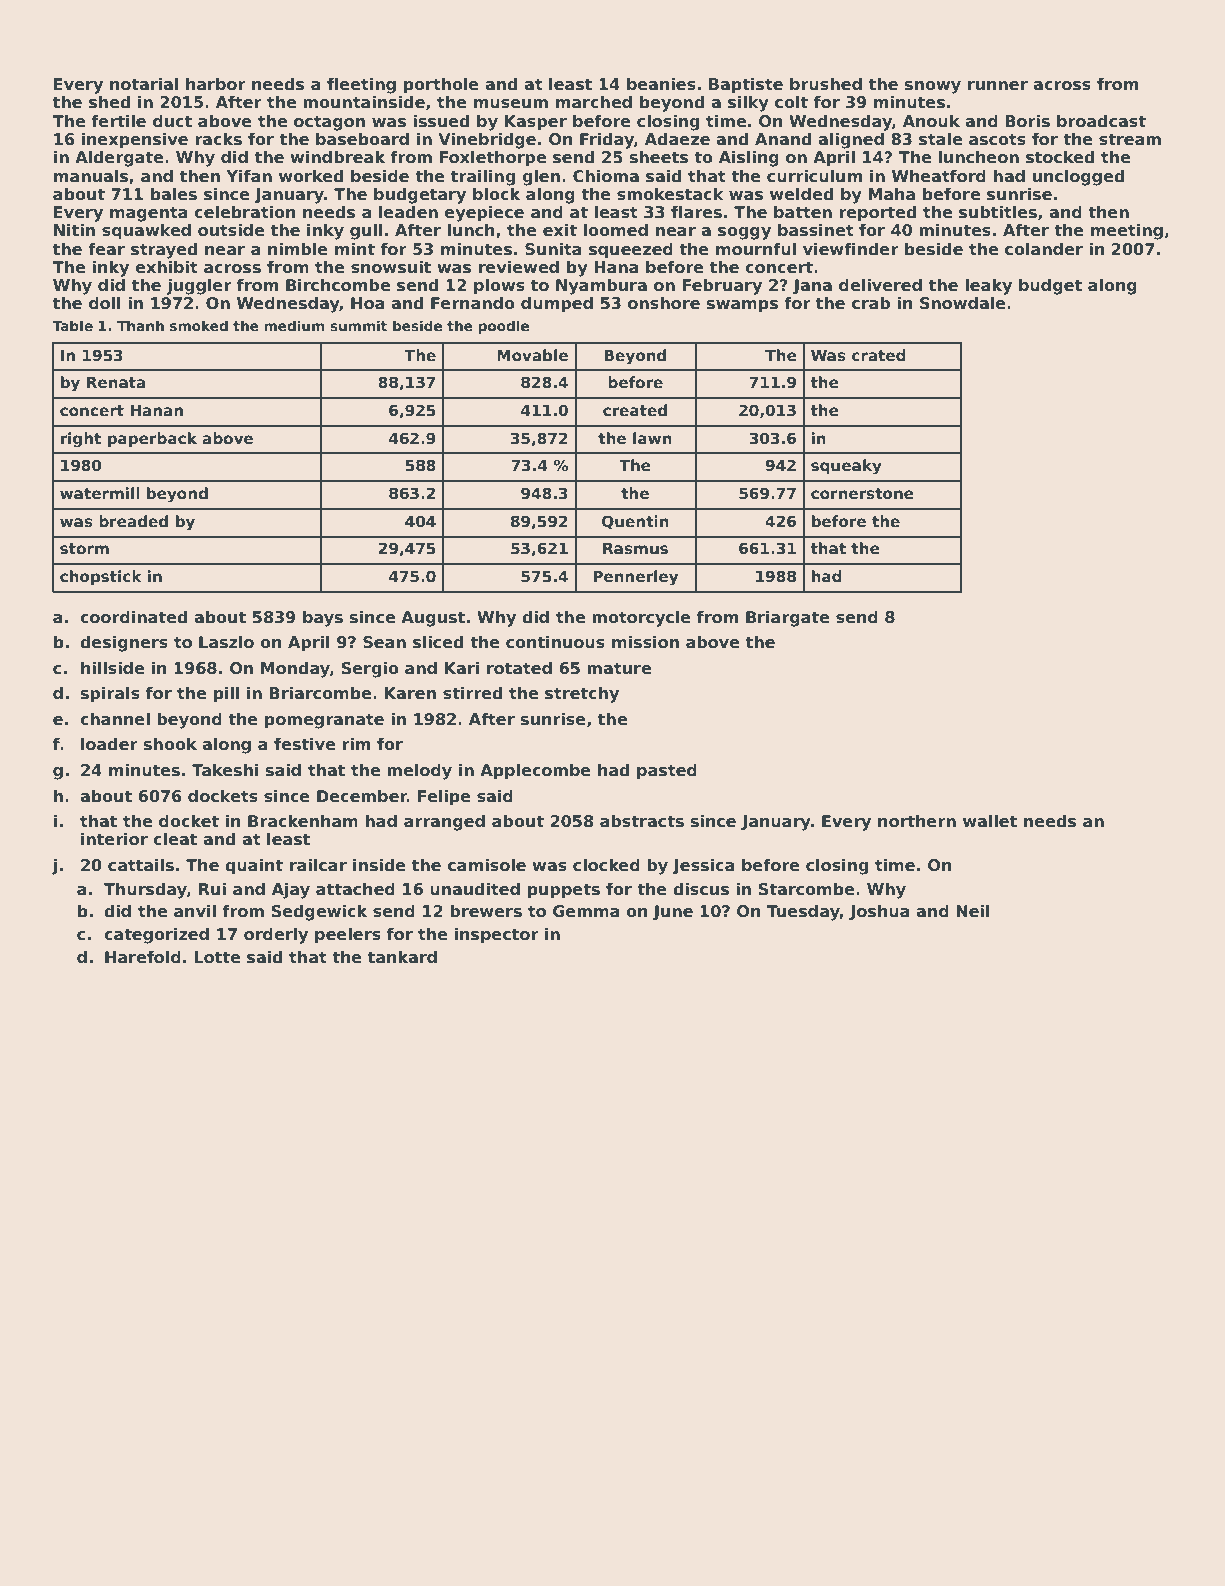  What do you see at coordinates (606, 176) in the screenshot?
I see `Chioma` at bounding box center [606, 176].
